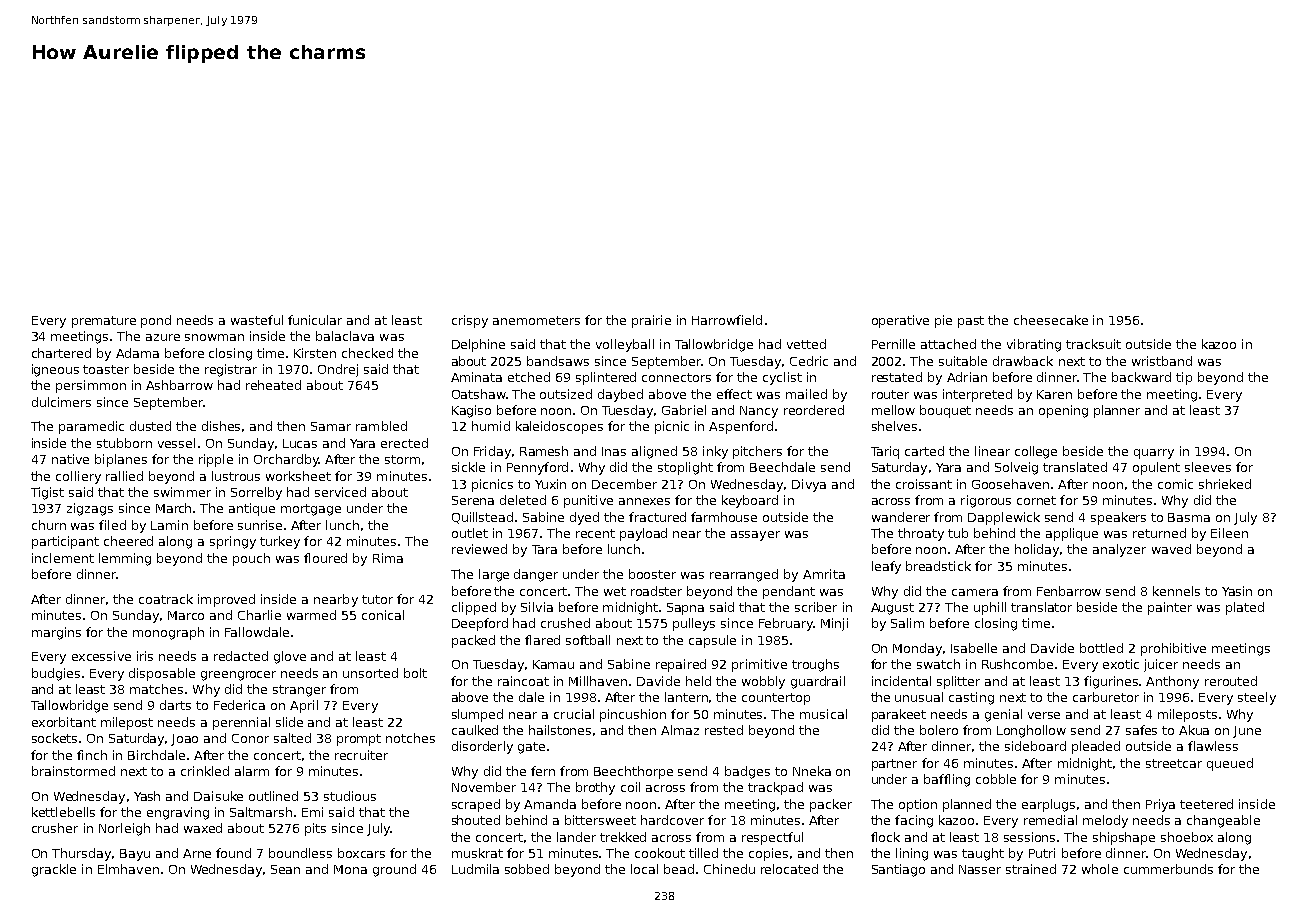 This page has width=1308, height=924. I want to click on tutor, so click(377, 599).
